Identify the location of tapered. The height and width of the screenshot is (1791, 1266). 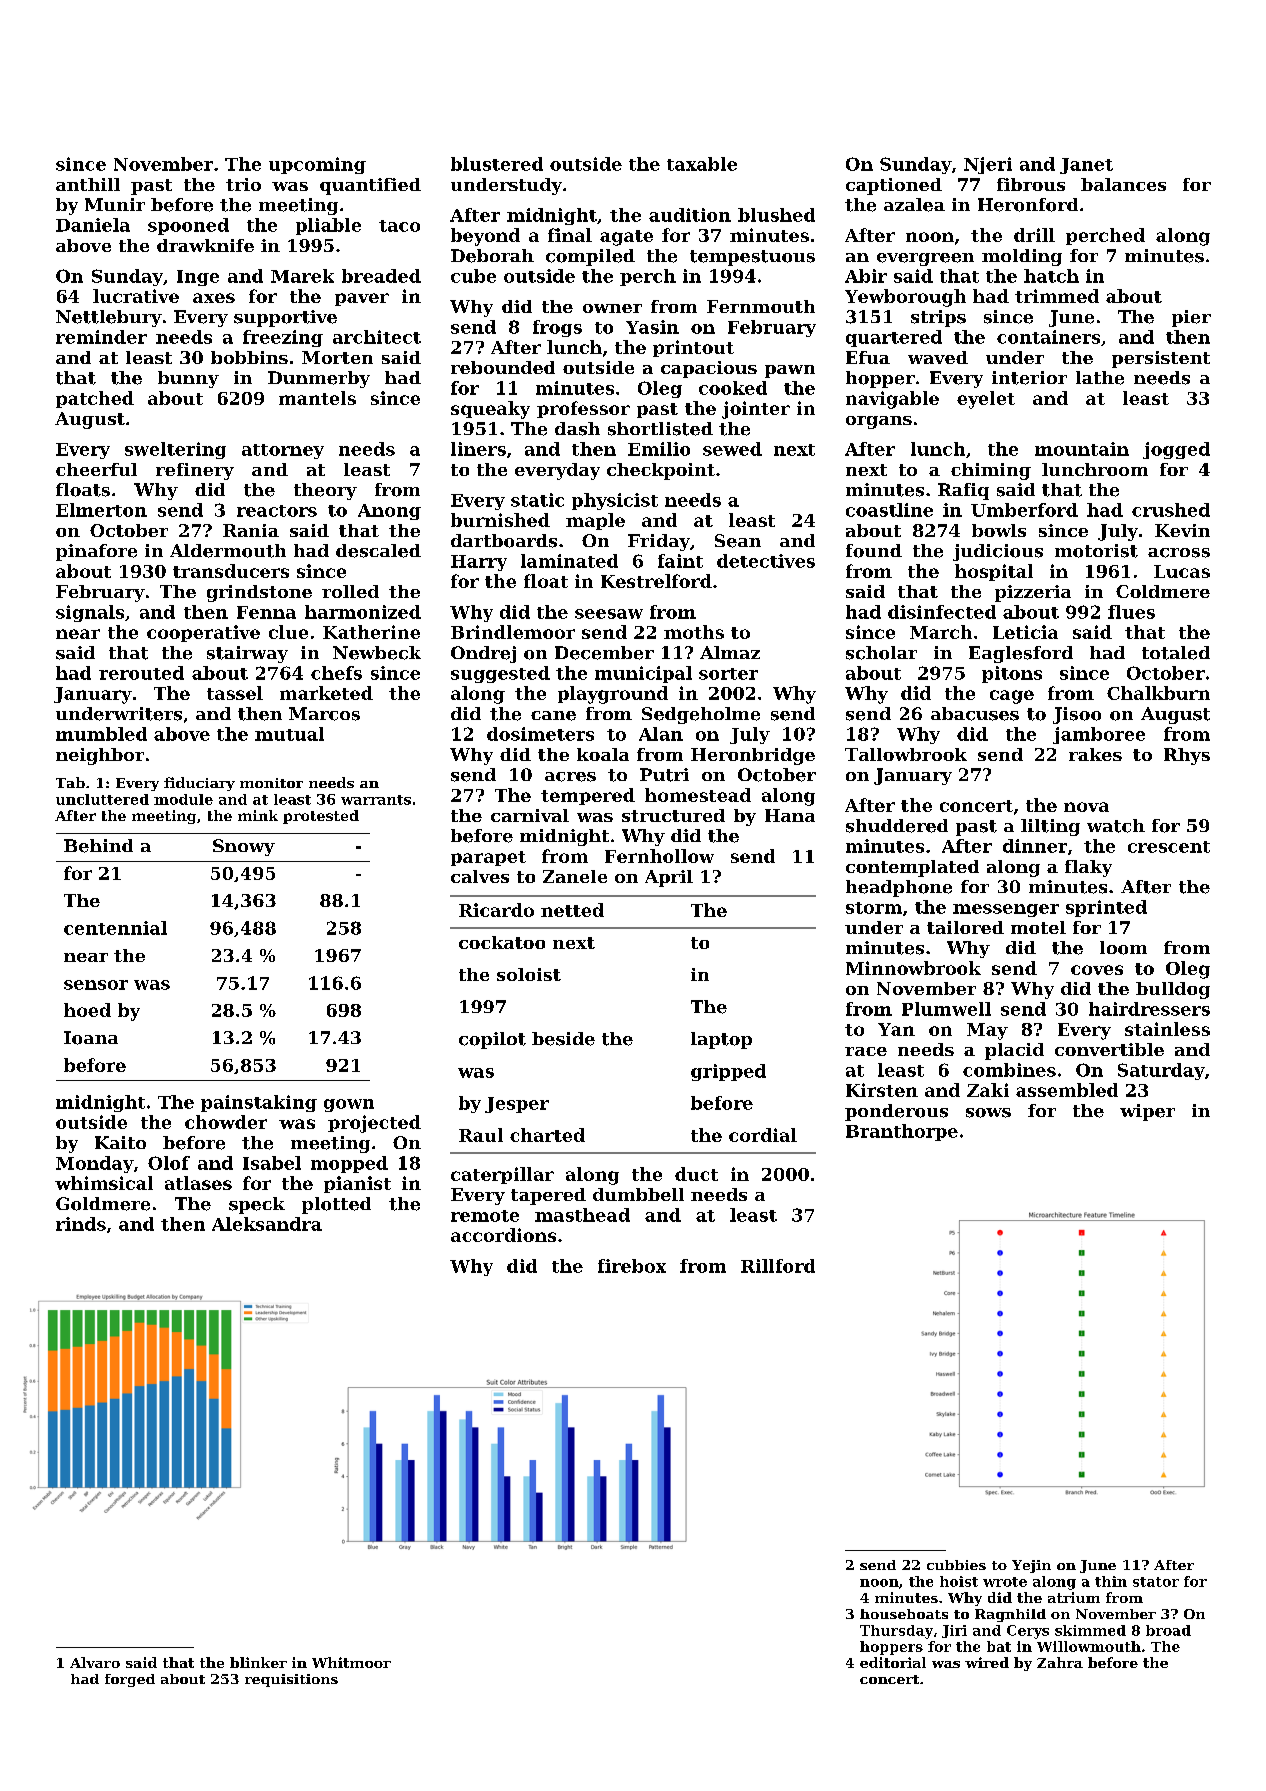
(548, 1196).
